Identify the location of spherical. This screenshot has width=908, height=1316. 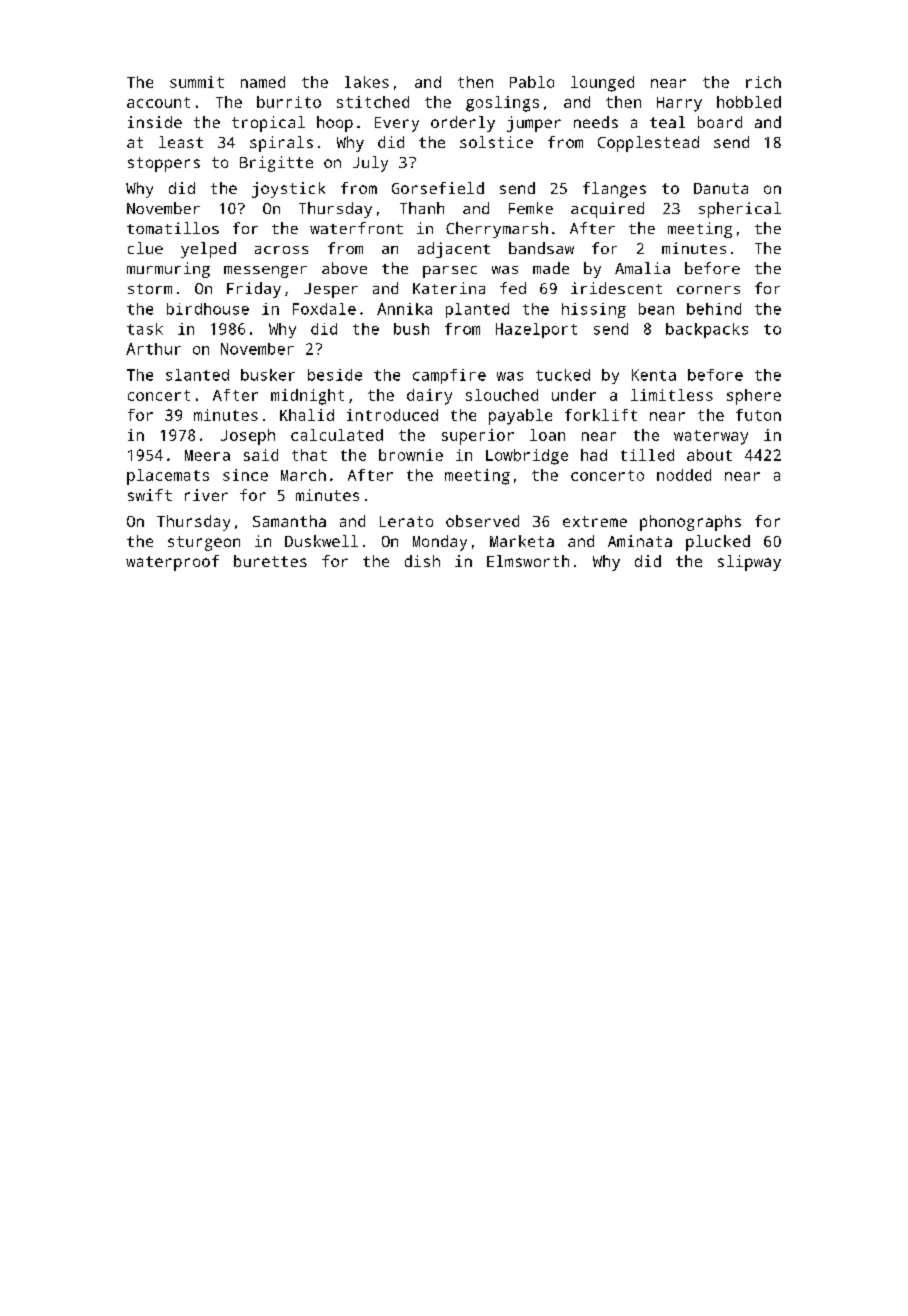
(740, 210).
